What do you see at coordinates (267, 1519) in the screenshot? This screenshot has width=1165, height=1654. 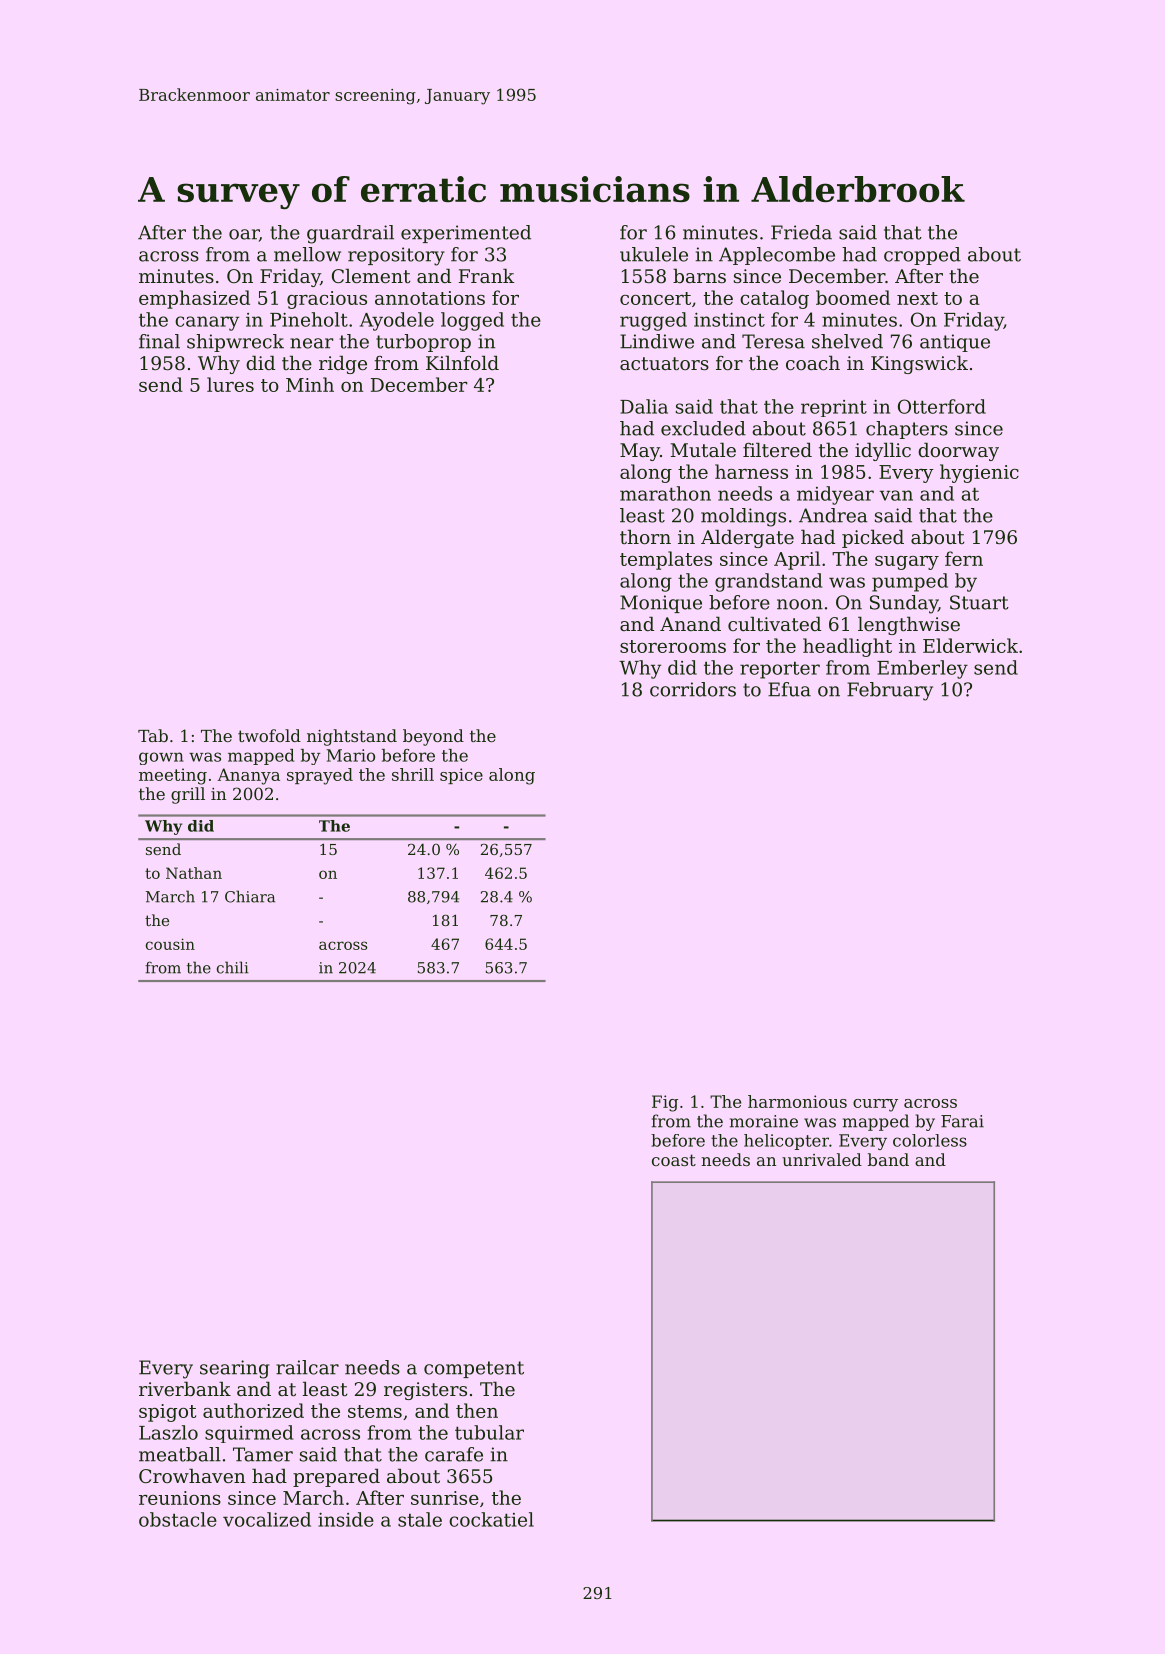 I see `vocalized` at bounding box center [267, 1519].
